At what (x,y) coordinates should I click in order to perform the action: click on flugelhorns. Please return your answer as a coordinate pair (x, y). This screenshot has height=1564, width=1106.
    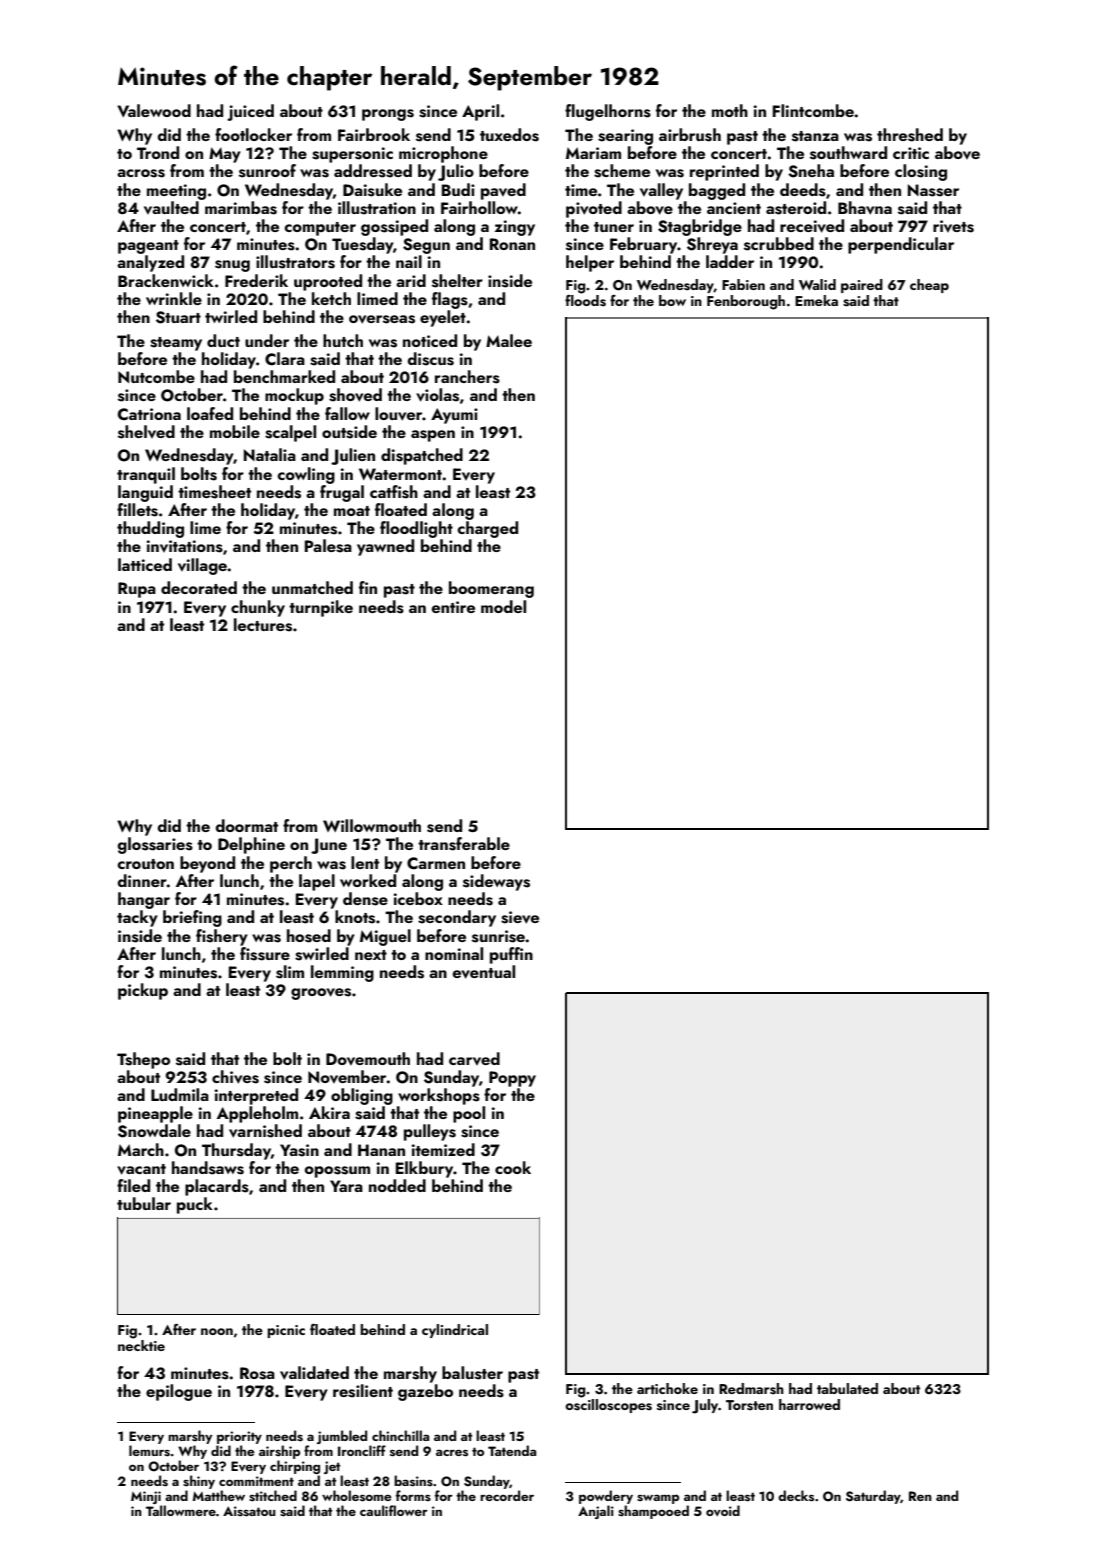
    Looking at the image, I should click on (608, 112).
